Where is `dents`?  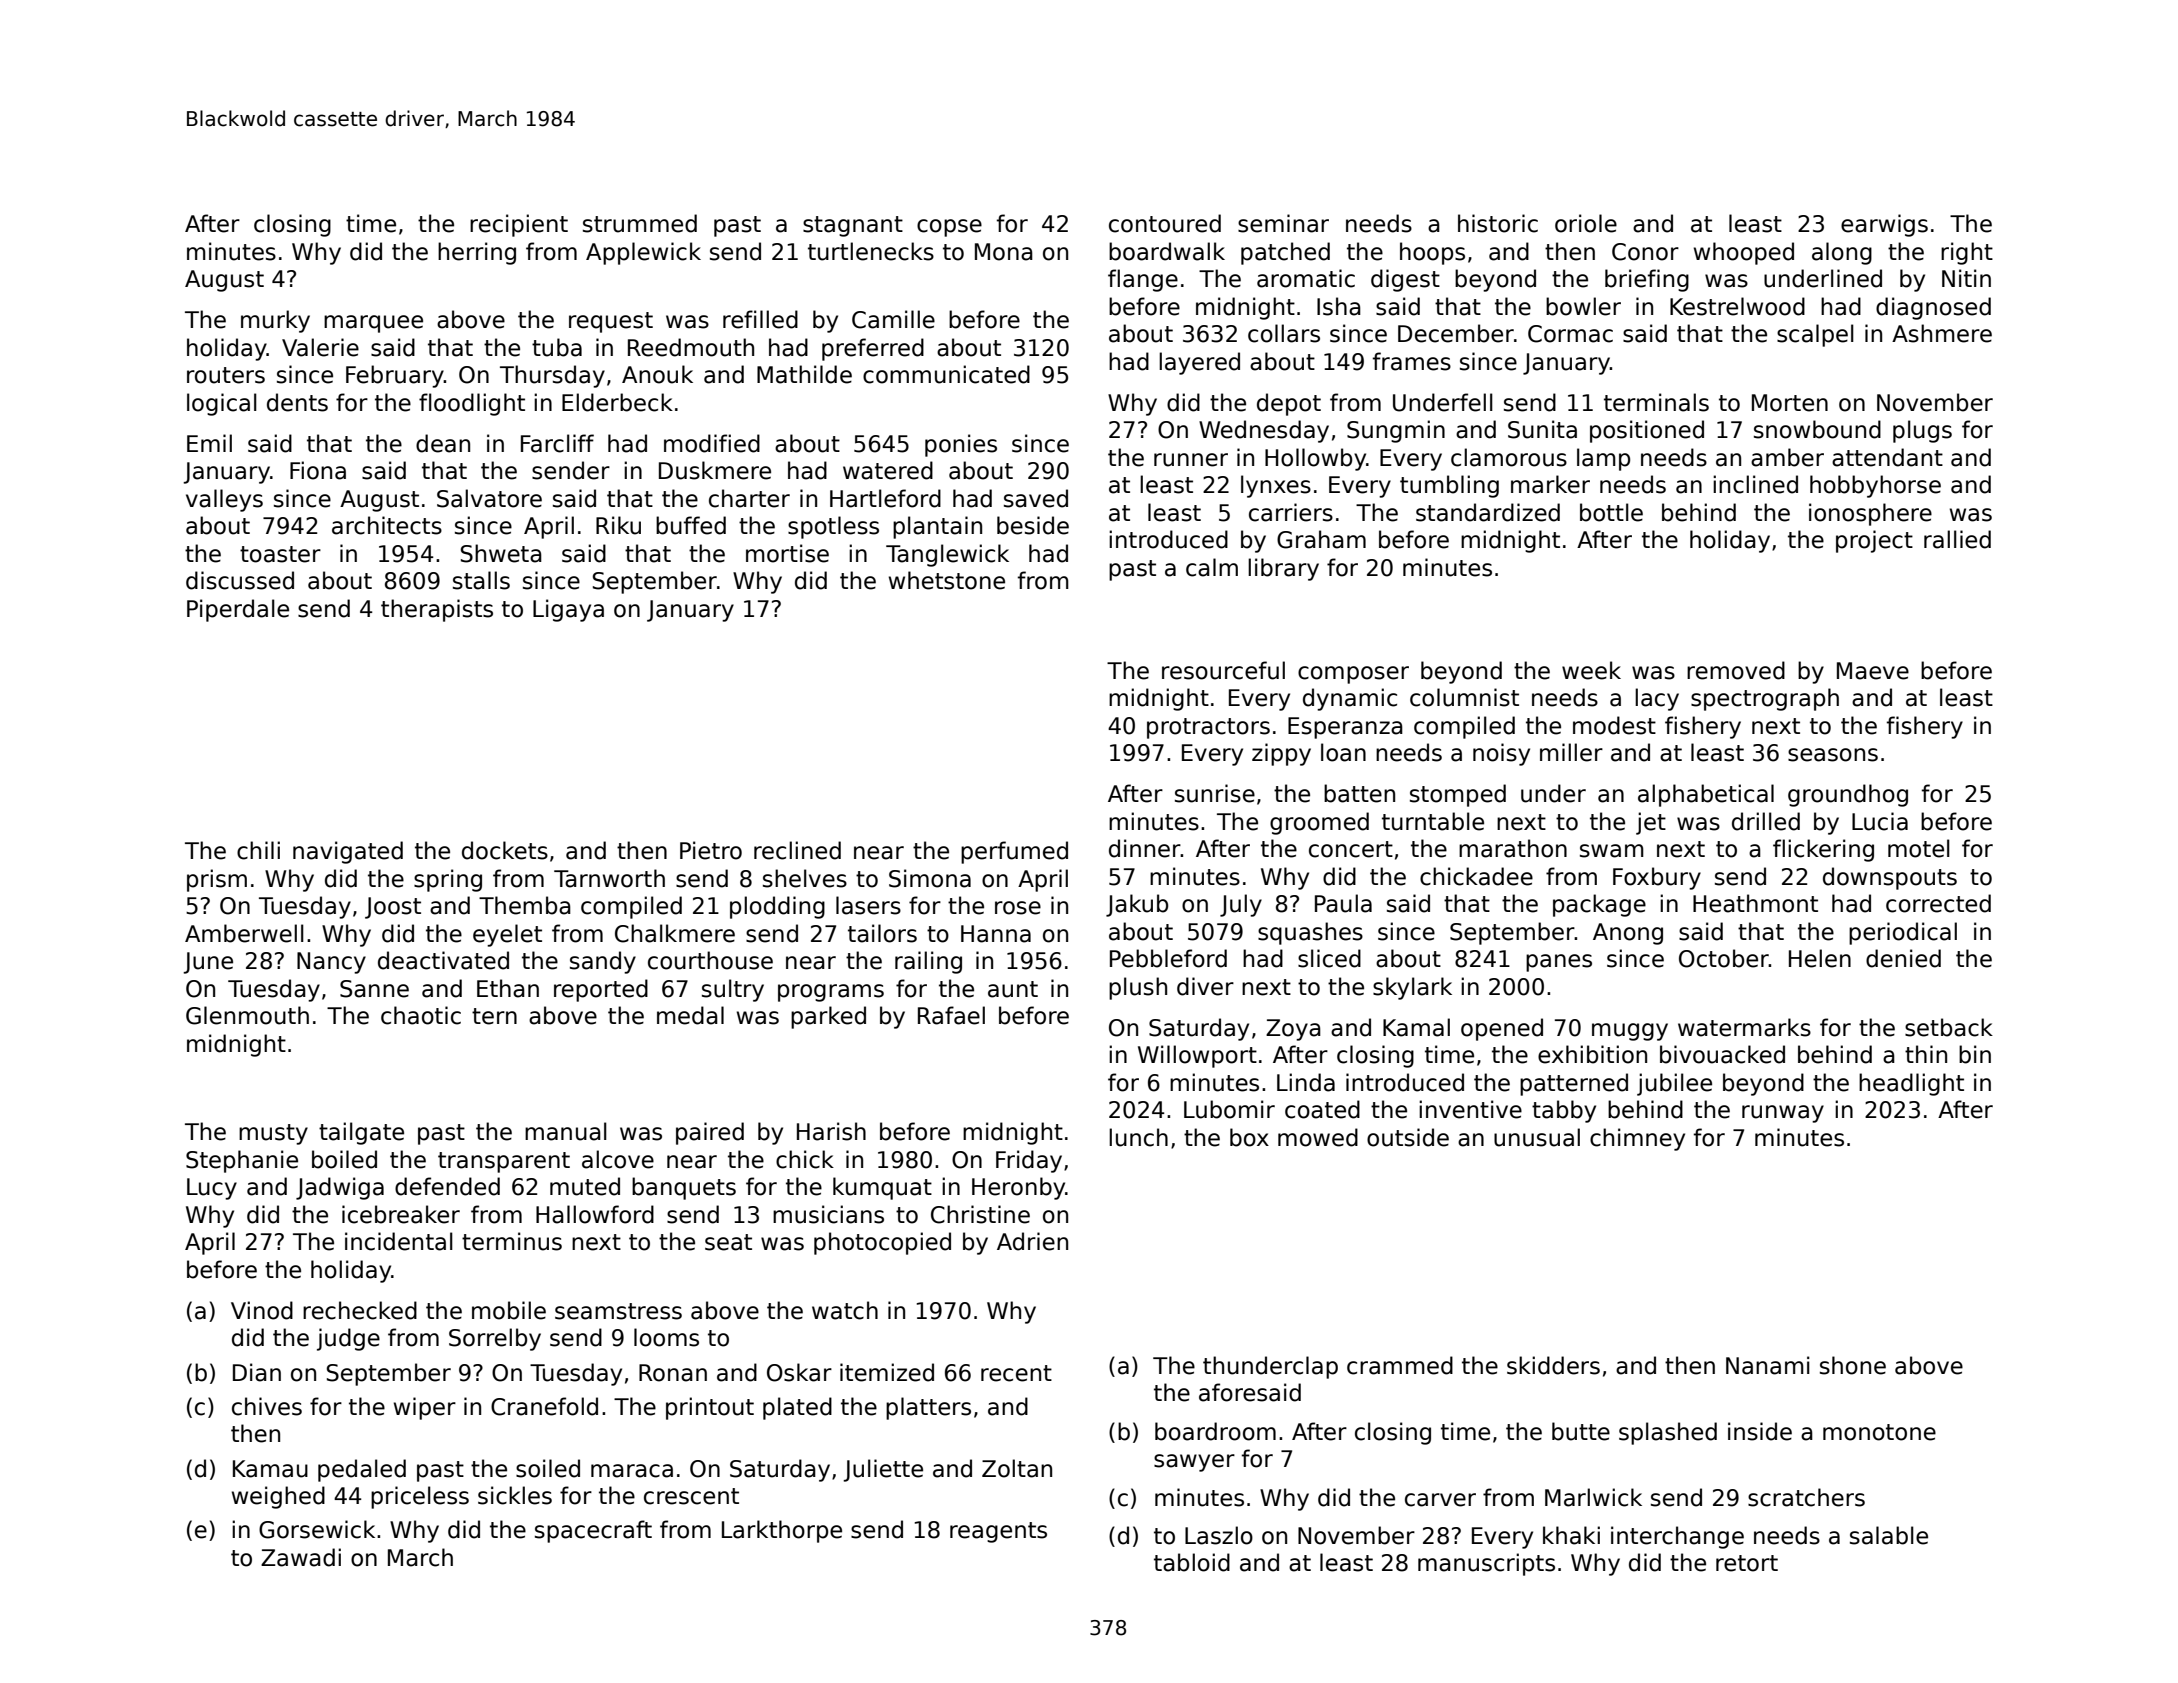
dents is located at coordinates (297, 402).
